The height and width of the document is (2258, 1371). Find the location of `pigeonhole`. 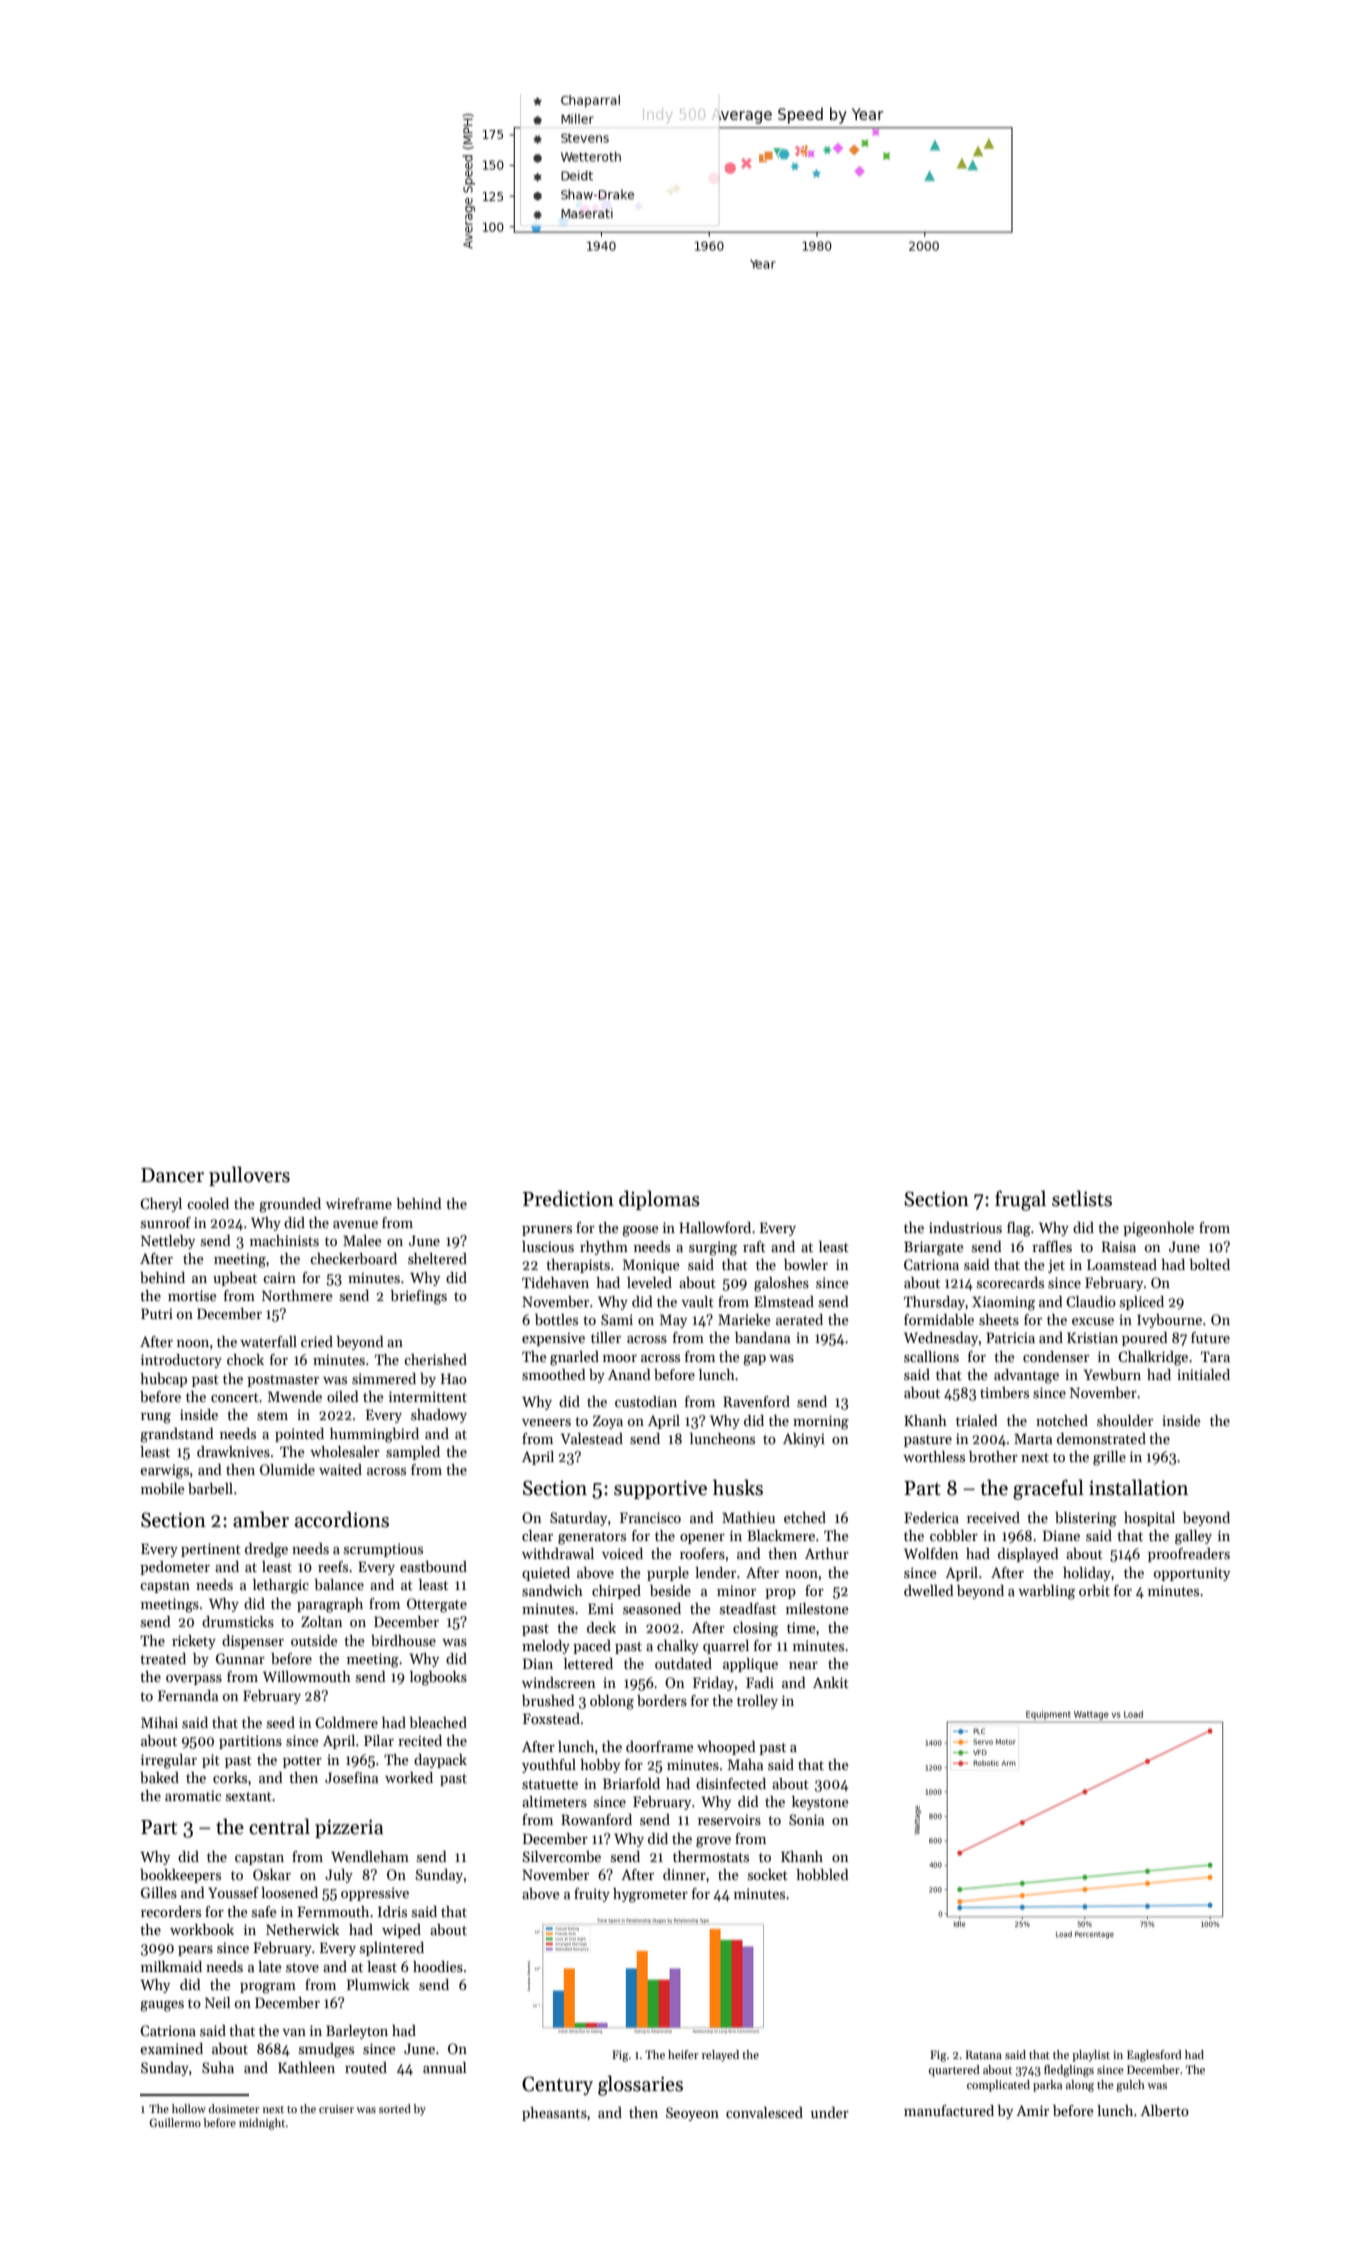

pigeonhole is located at coordinates (1158, 1229).
